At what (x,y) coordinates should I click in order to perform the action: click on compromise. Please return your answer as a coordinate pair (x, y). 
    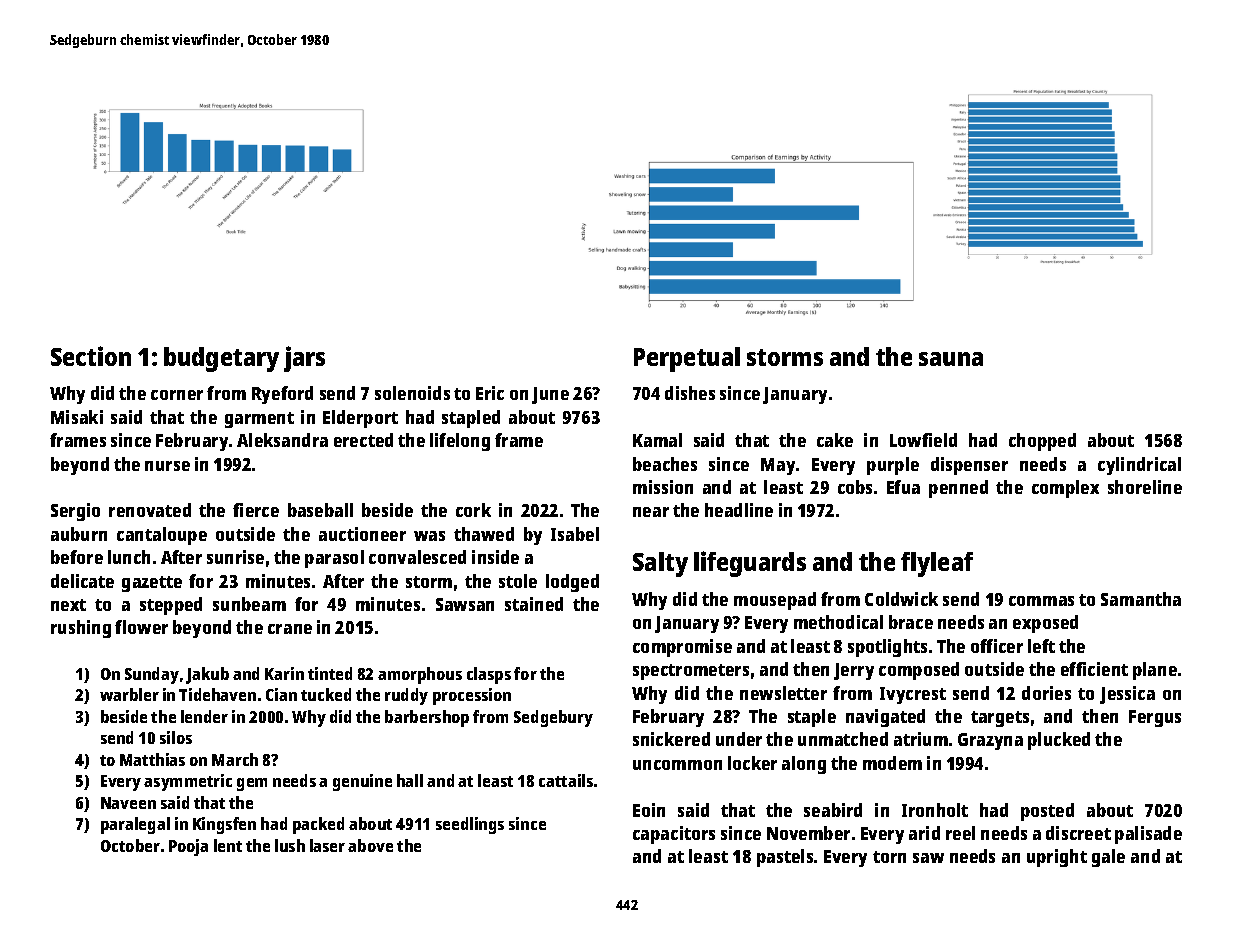
    Looking at the image, I should click on (682, 648).
